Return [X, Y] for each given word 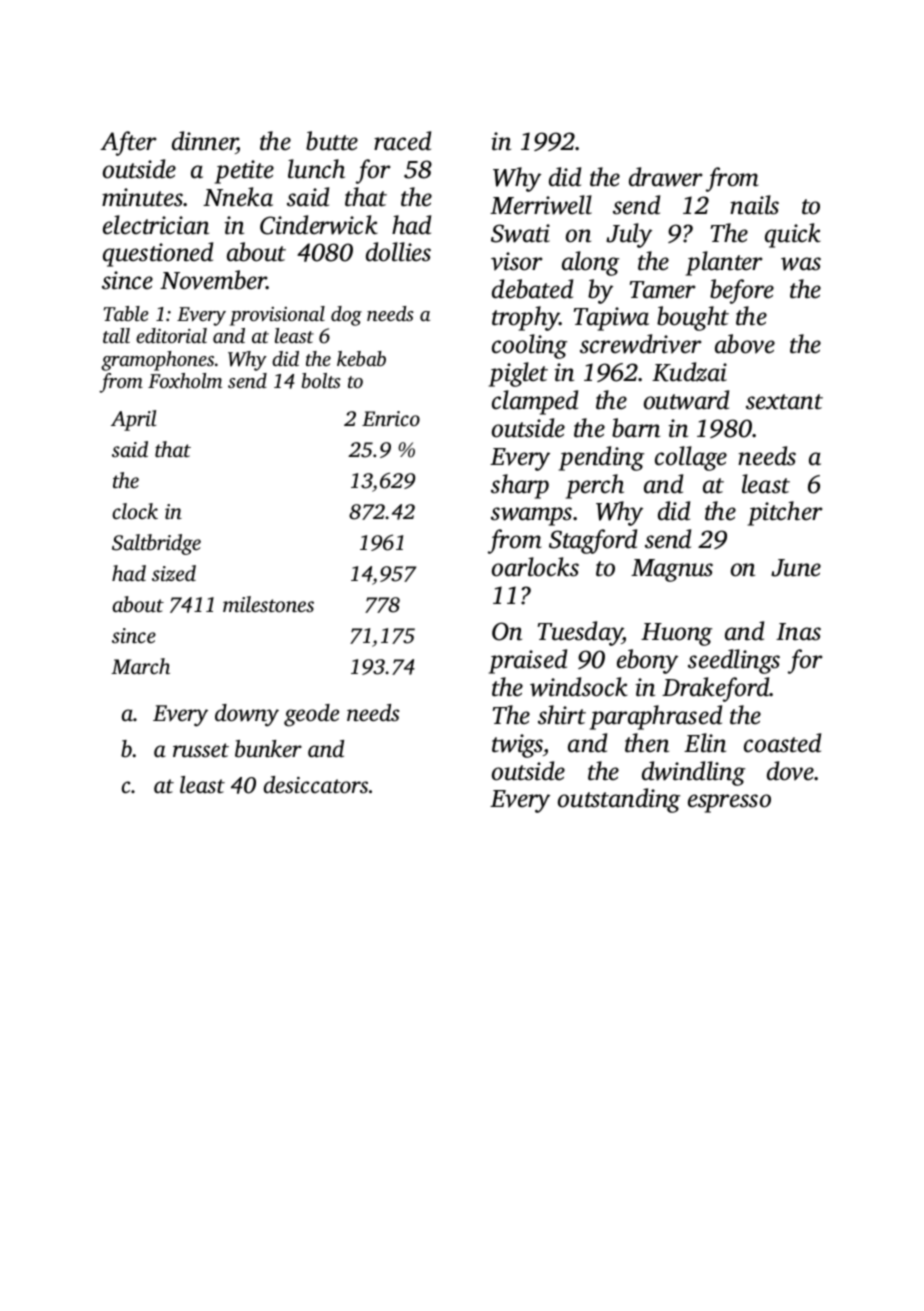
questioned [158, 254]
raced [402, 141]
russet [201, 750]
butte [332, 141]
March [140, 666]
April [133, 420]
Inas [798, 632]
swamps [531, 516]
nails [754, 205]
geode [311, 715]
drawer [666, 177]
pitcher [785, 513]
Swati [520, 233]
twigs [517, 746]
